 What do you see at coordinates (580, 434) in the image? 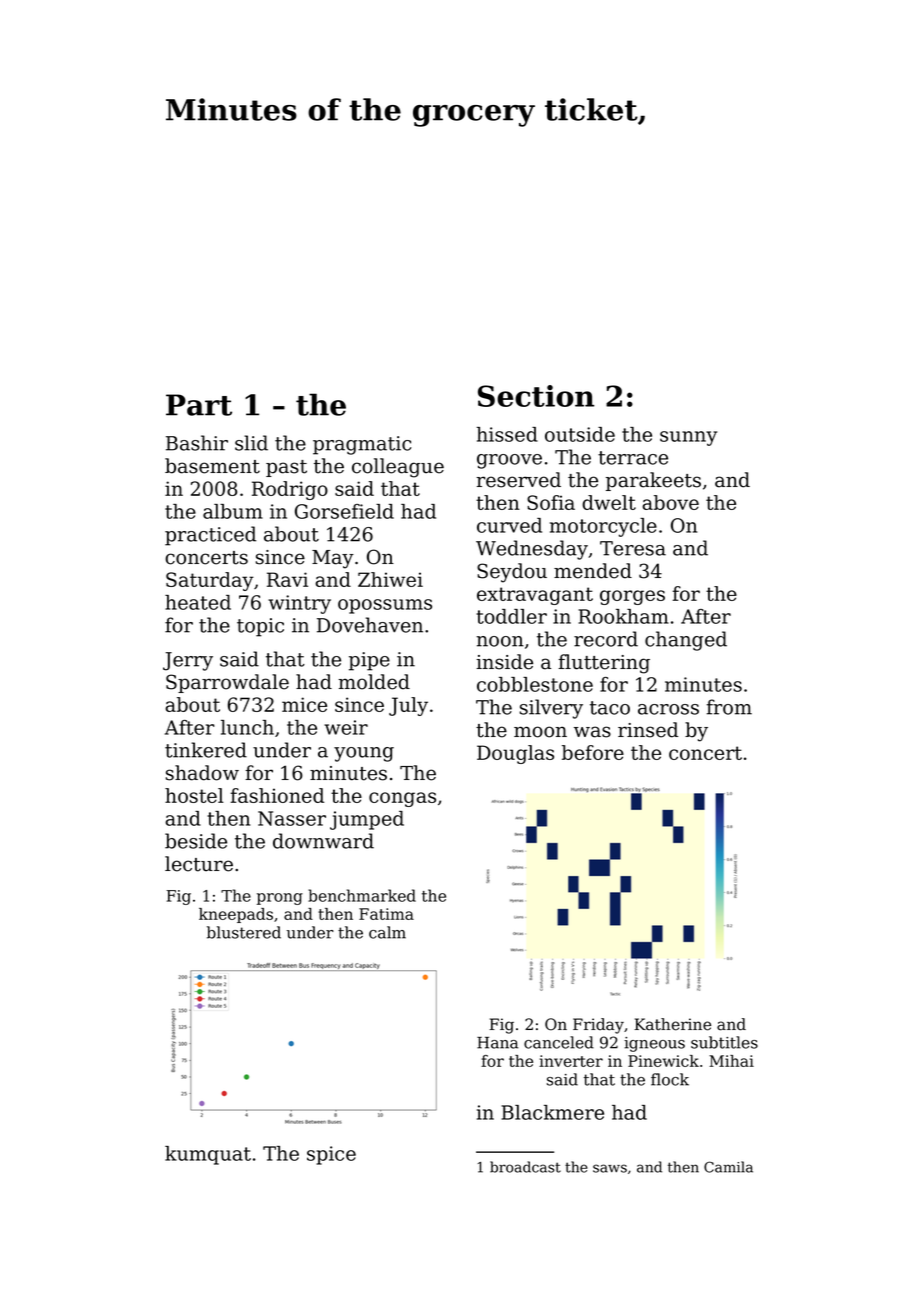
I see `outside` at bounding box center [580, 434].
